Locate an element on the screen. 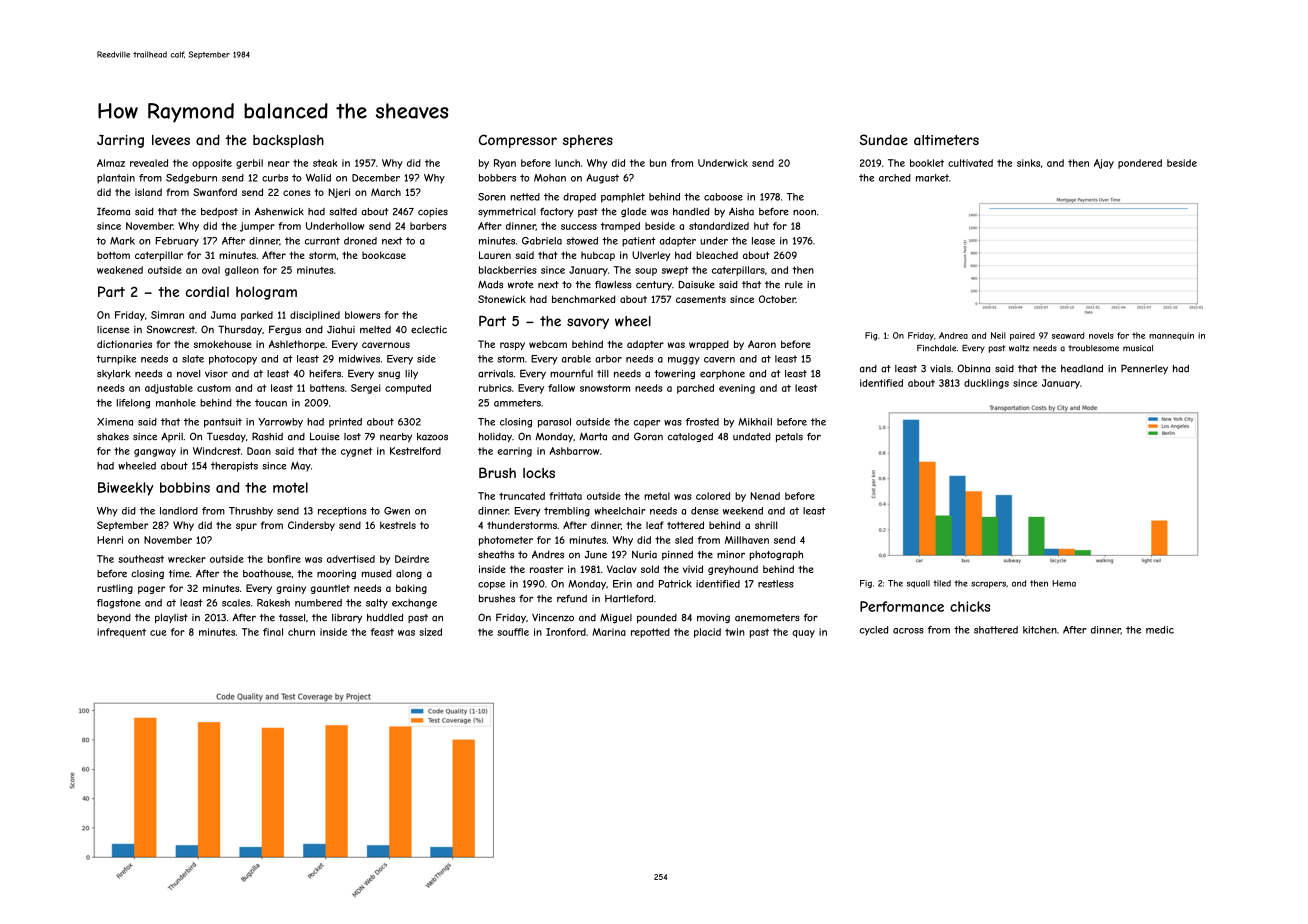 This screenshot has width=1308, height=924. standardized is located at coordinates (719, 226).
